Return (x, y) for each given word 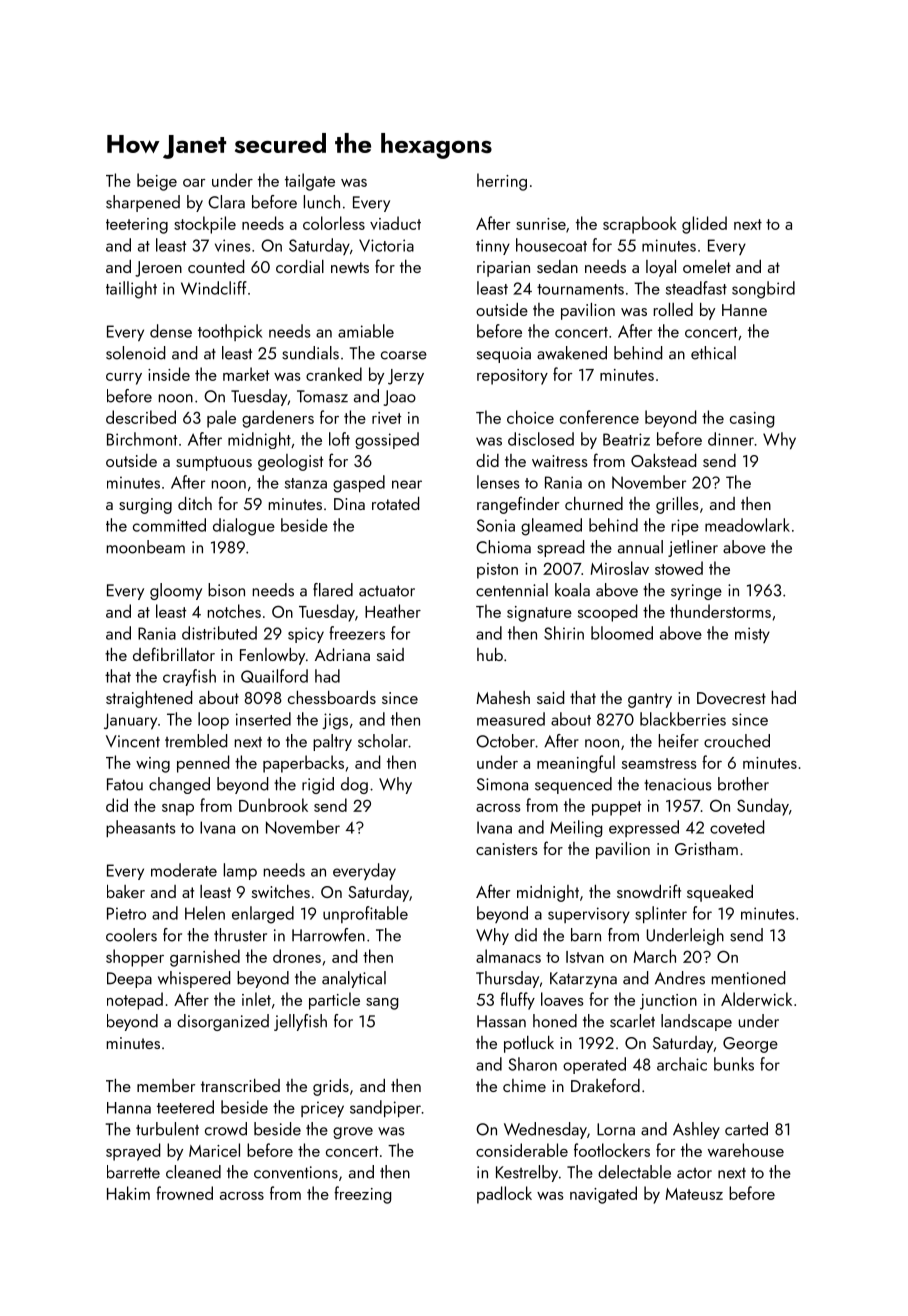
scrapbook (640, 225)
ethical (713, 353)
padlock (504, 1195)
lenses (498, 482)
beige (157, 182)
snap (178, 810)
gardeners (278, 419)
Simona (502, 784)
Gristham (706, 848)
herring (502, 182)
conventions (296, 1172)
